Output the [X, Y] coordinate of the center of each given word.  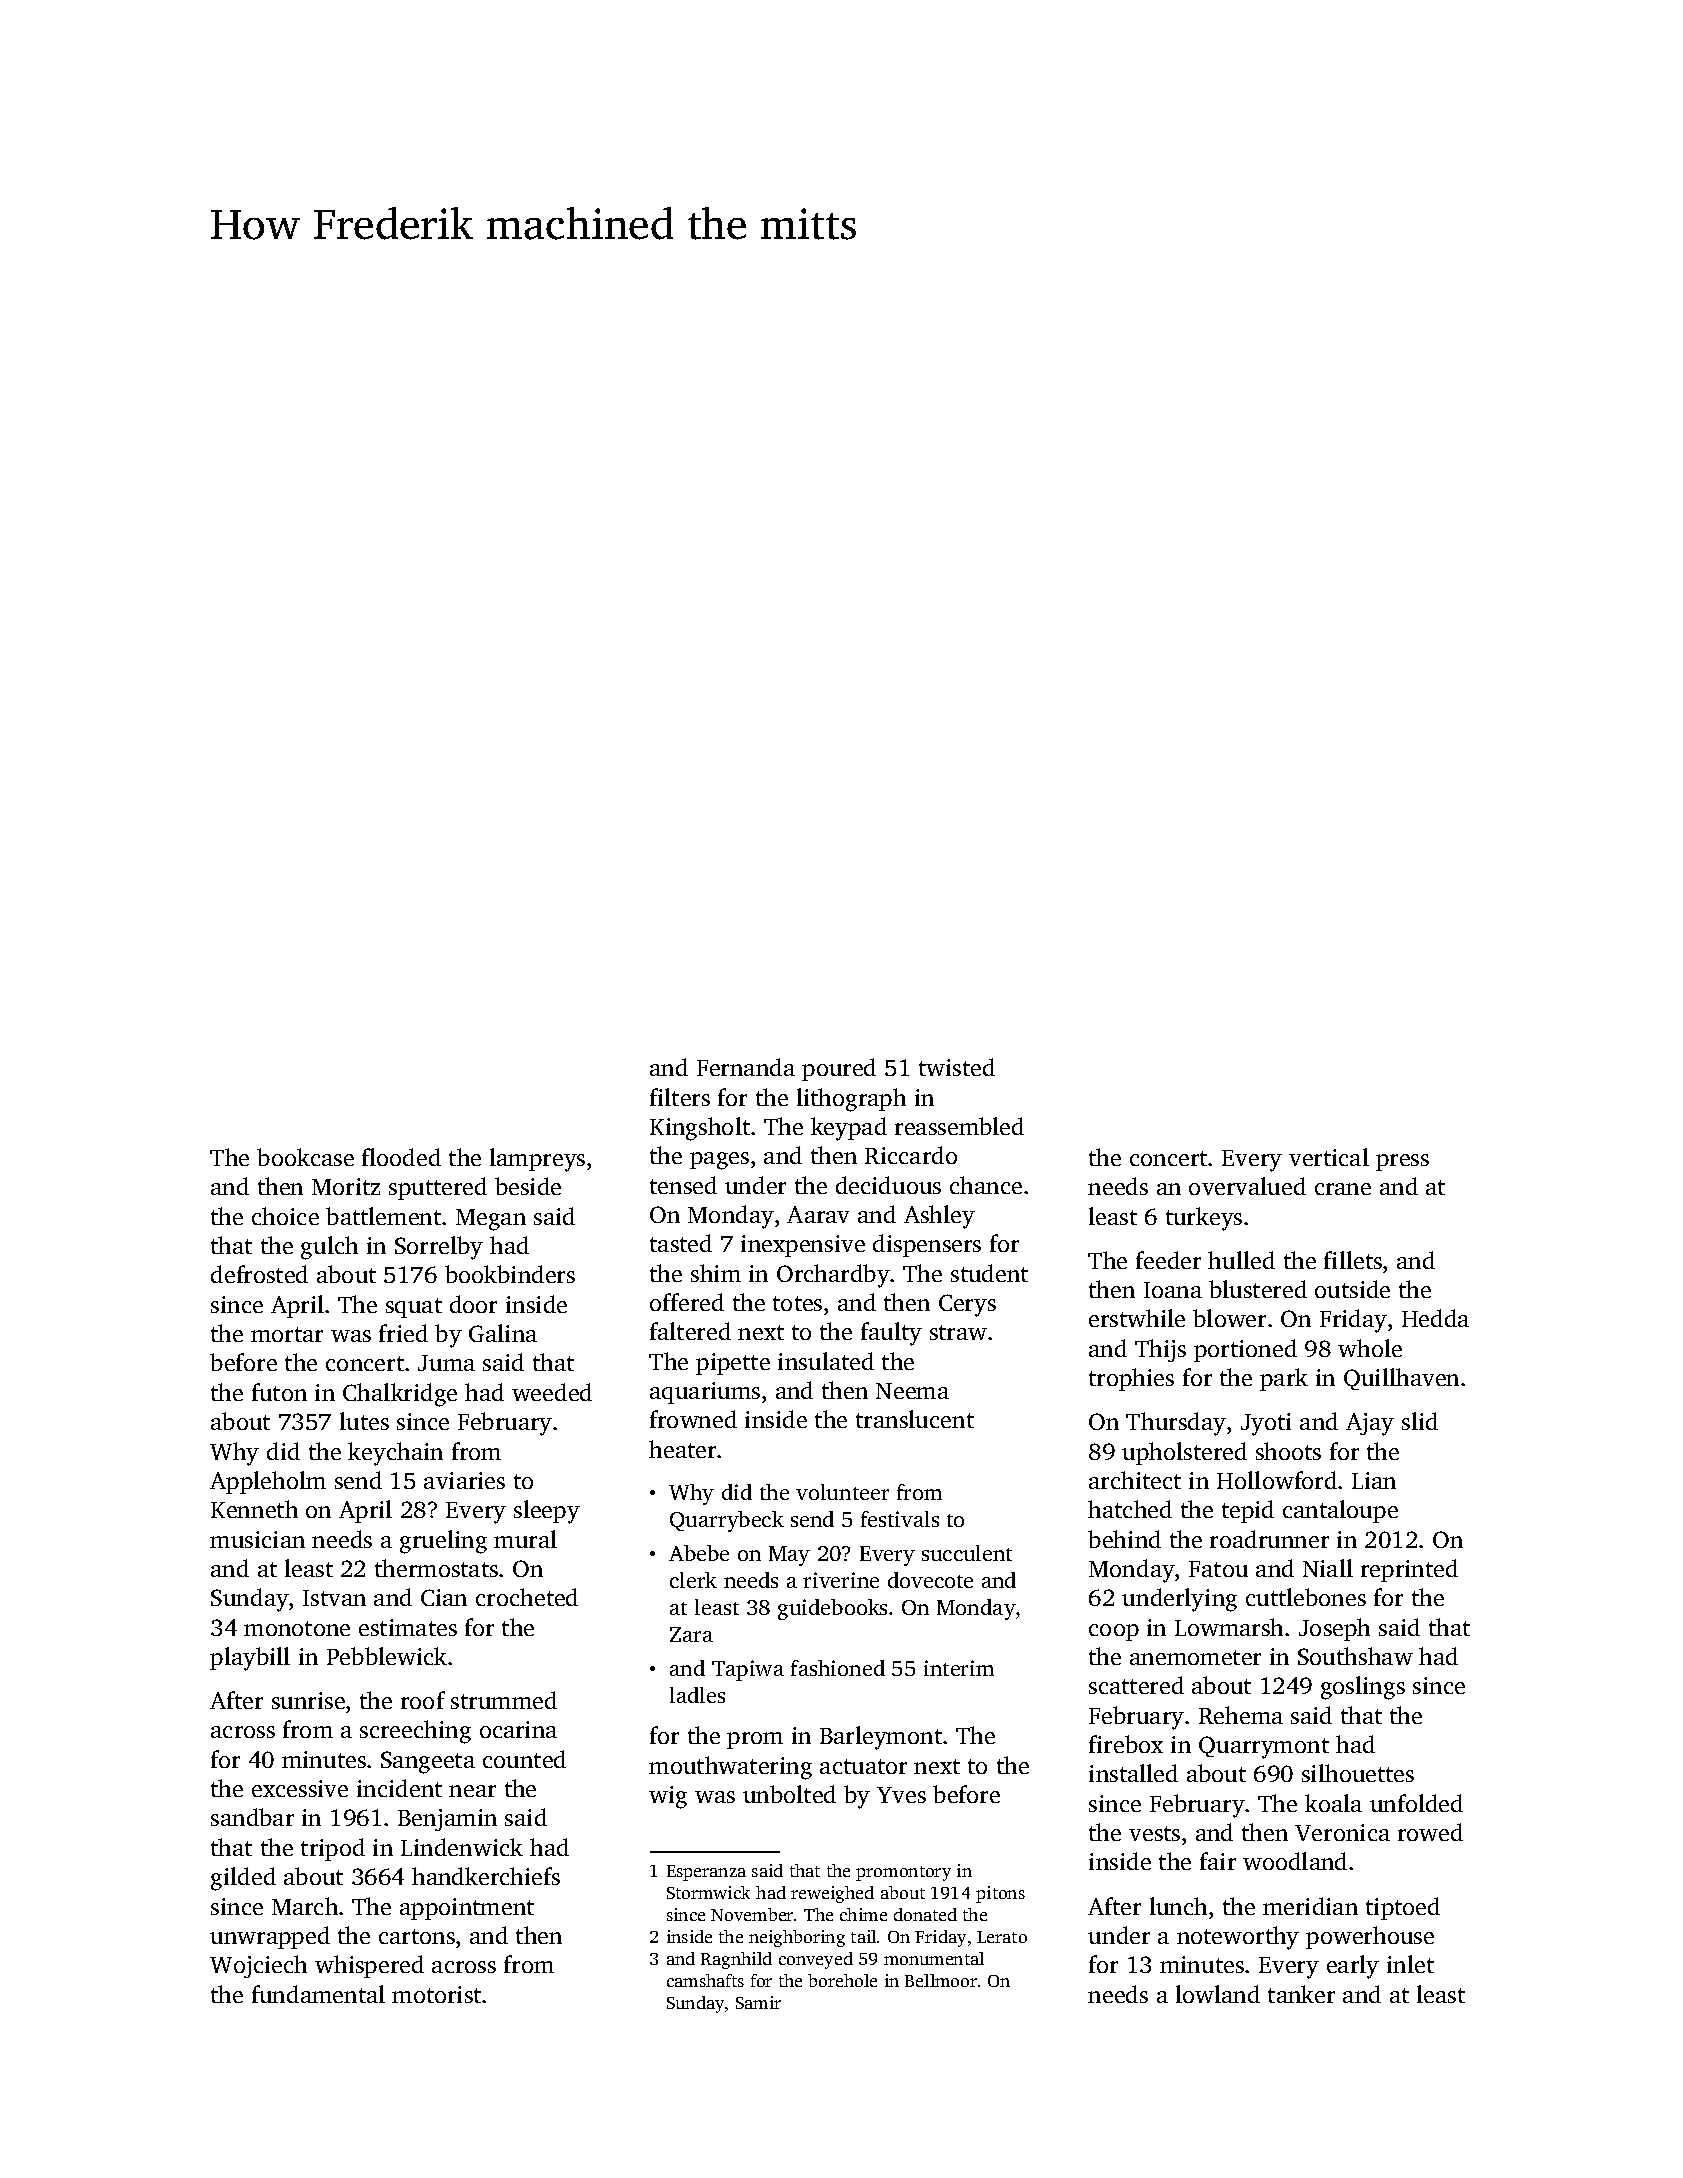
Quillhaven [1401, 1379]
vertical [1329, 1157]
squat [414, 1308]
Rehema [1241, 1715]
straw [958, 1332]
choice [285, 1216]
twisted [957, 1067]
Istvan [334, 1598]
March [305, 1906]
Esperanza [706, 1873]
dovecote [930, 1580]
